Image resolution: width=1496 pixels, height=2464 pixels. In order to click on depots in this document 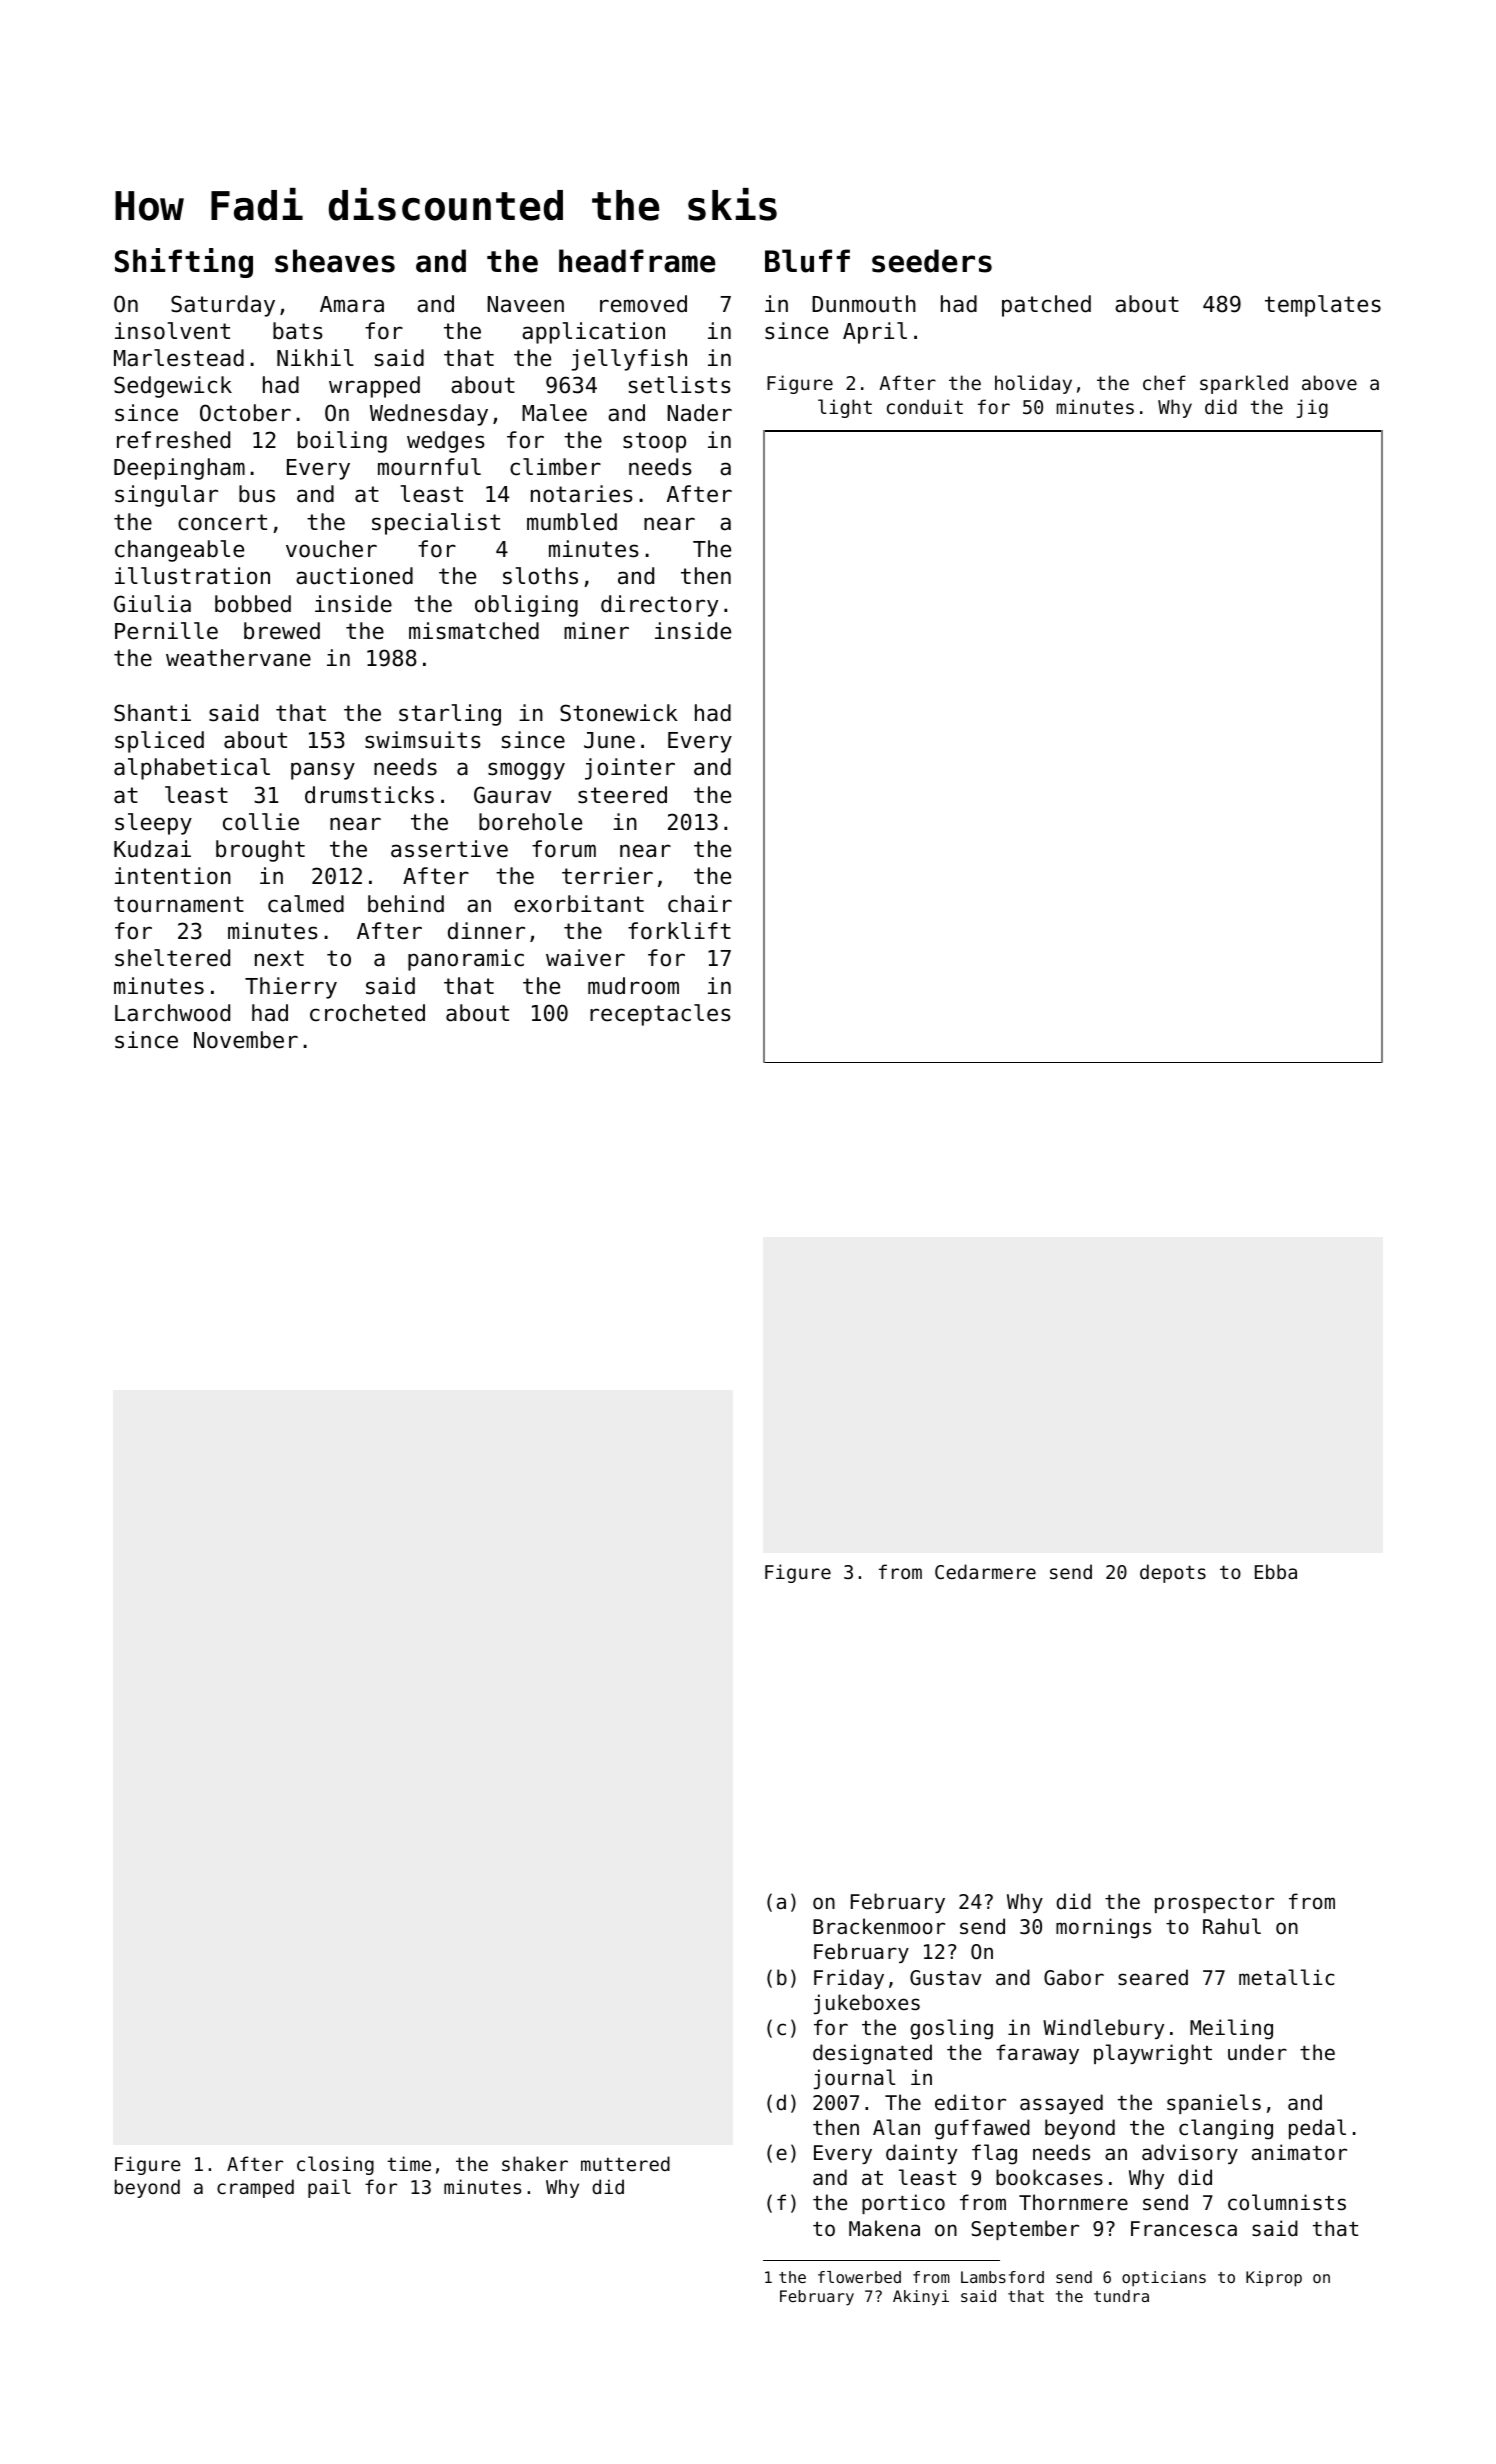, I will do `click(1173, 1573)`.
